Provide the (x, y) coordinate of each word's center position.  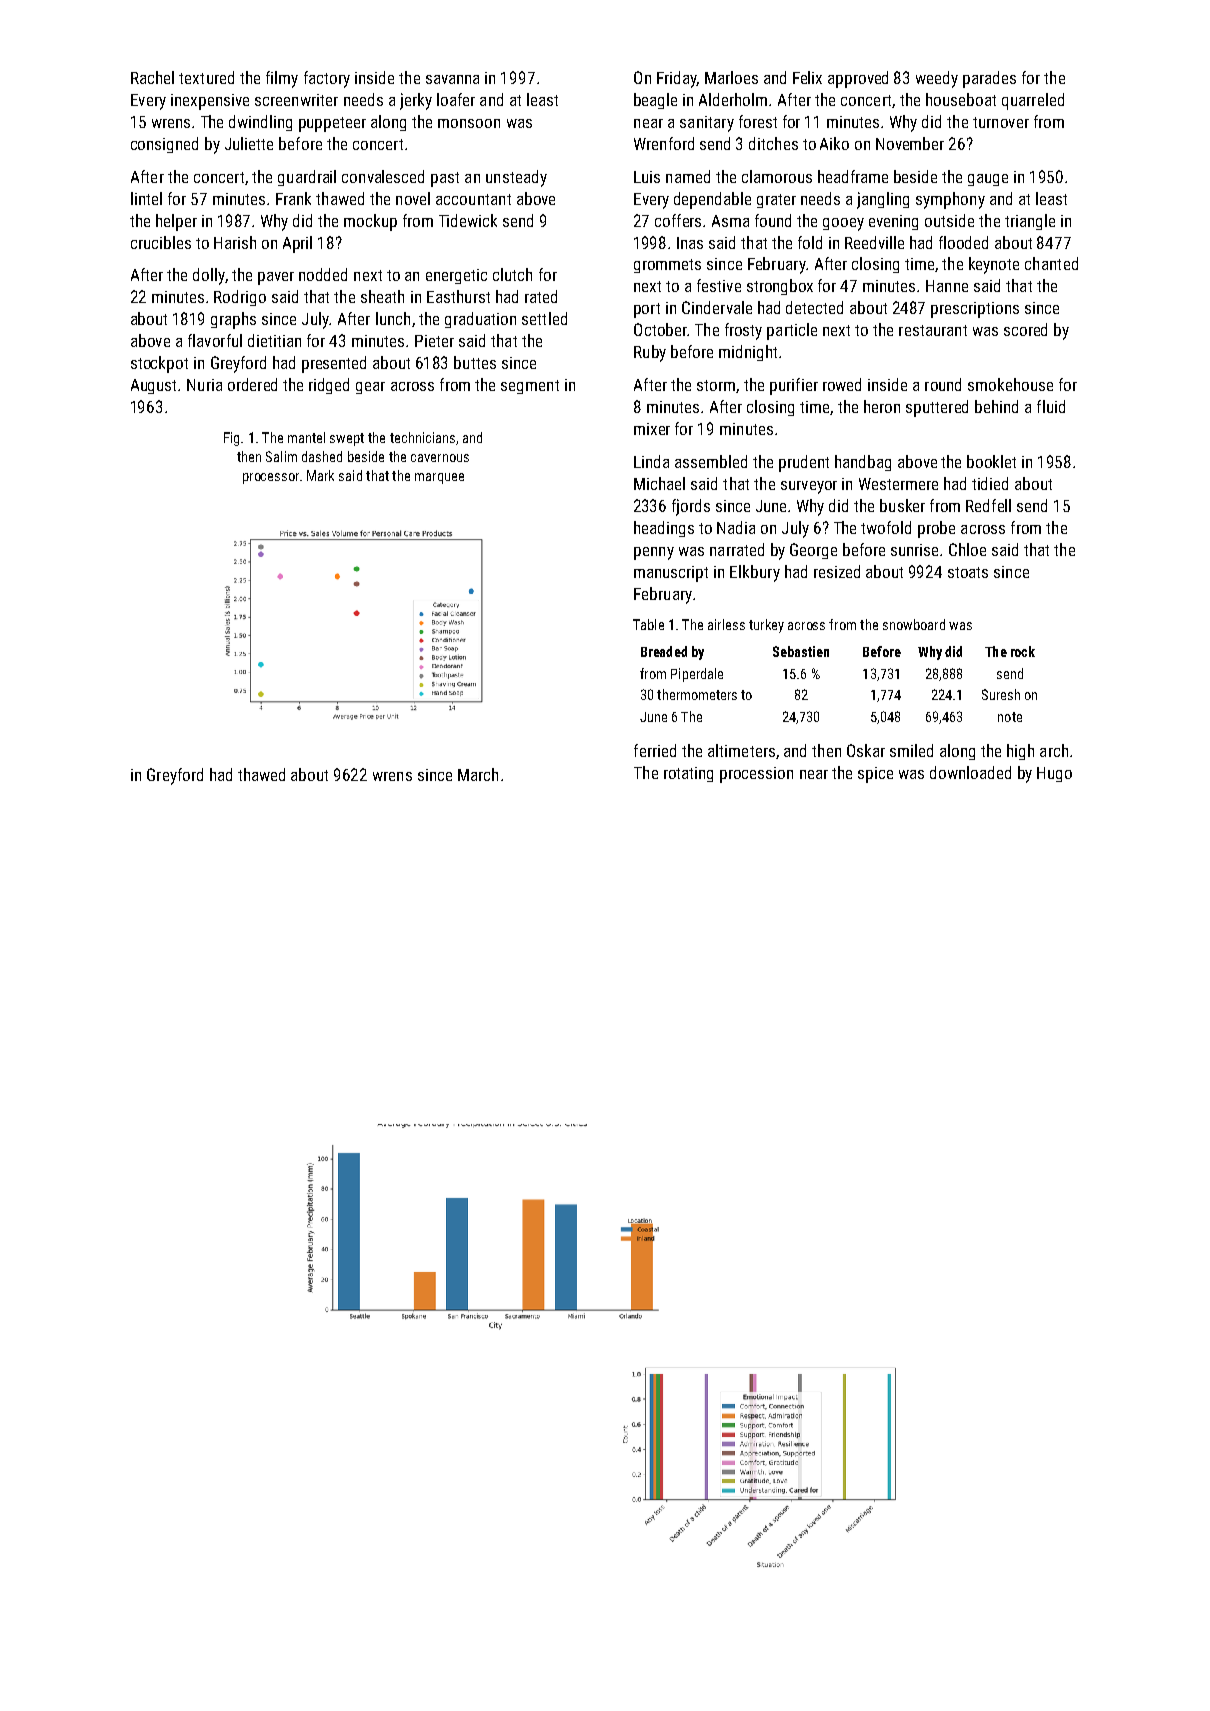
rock (1023, 651)
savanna (452, 79)
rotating (688, 774)
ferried (655, 750)
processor (271, 478)
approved (858, 79)
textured (206, 77)
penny (654, 553)
